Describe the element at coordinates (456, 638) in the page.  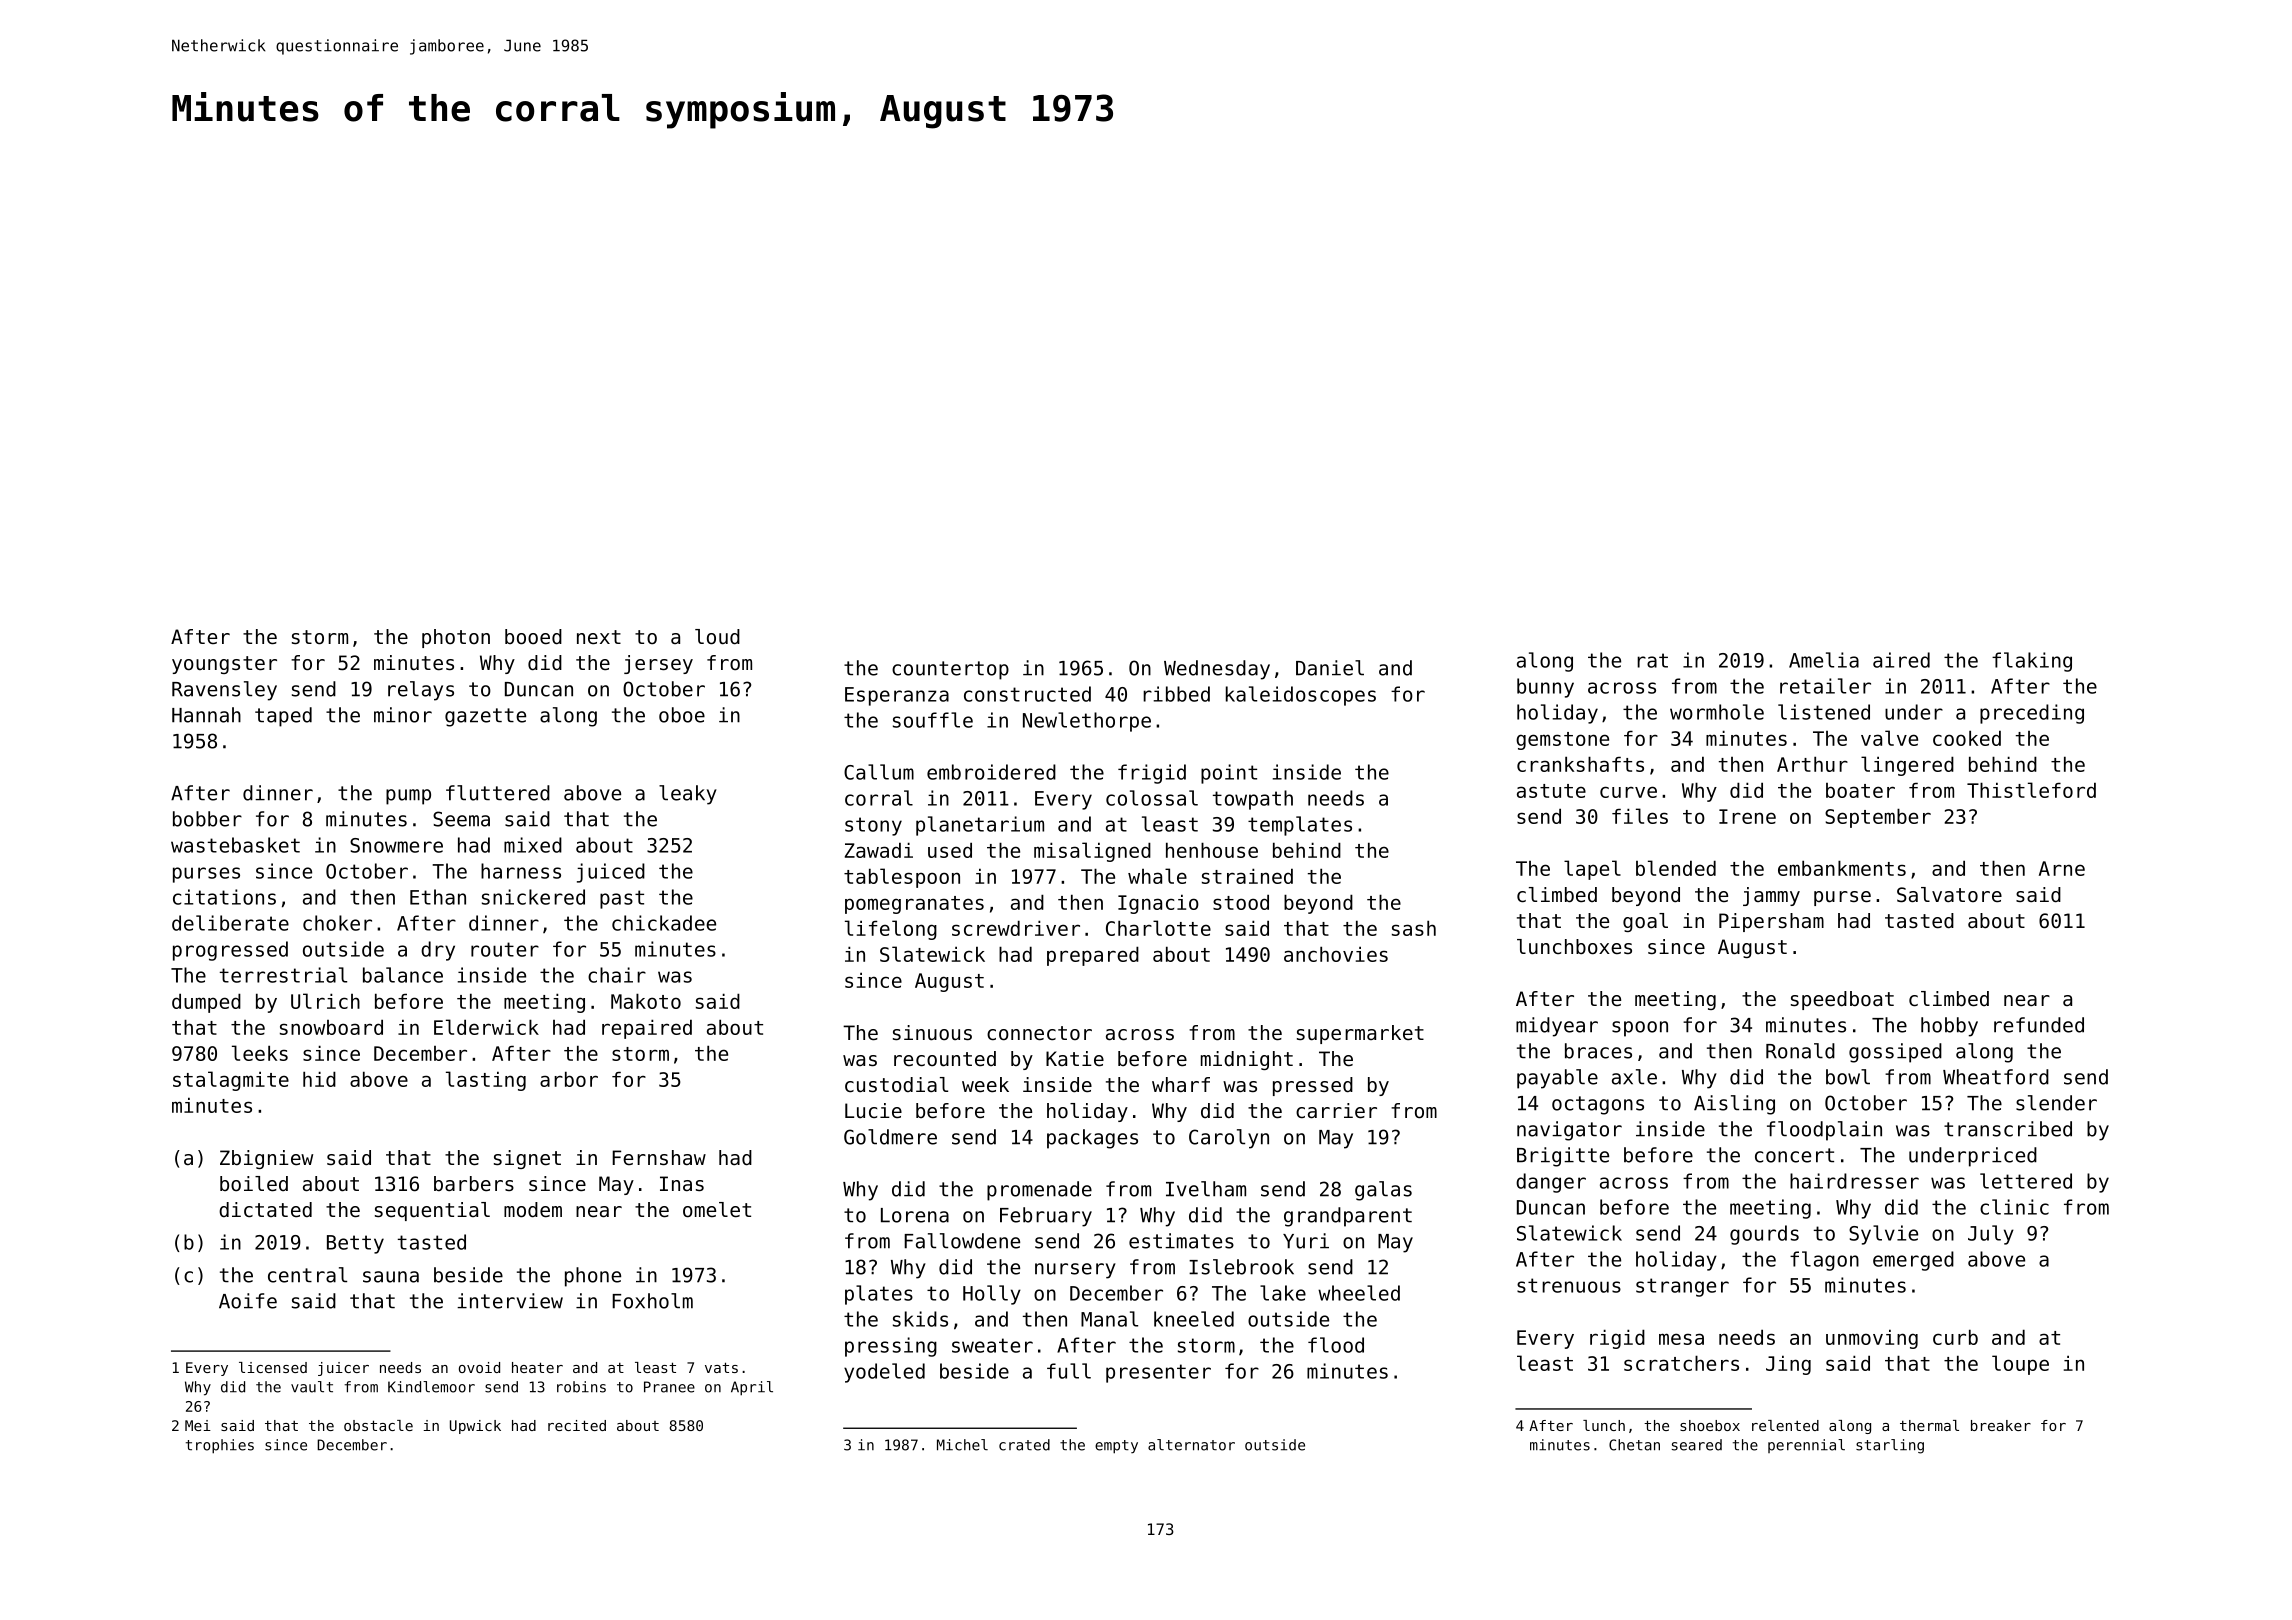
I see `photon` at that location.
